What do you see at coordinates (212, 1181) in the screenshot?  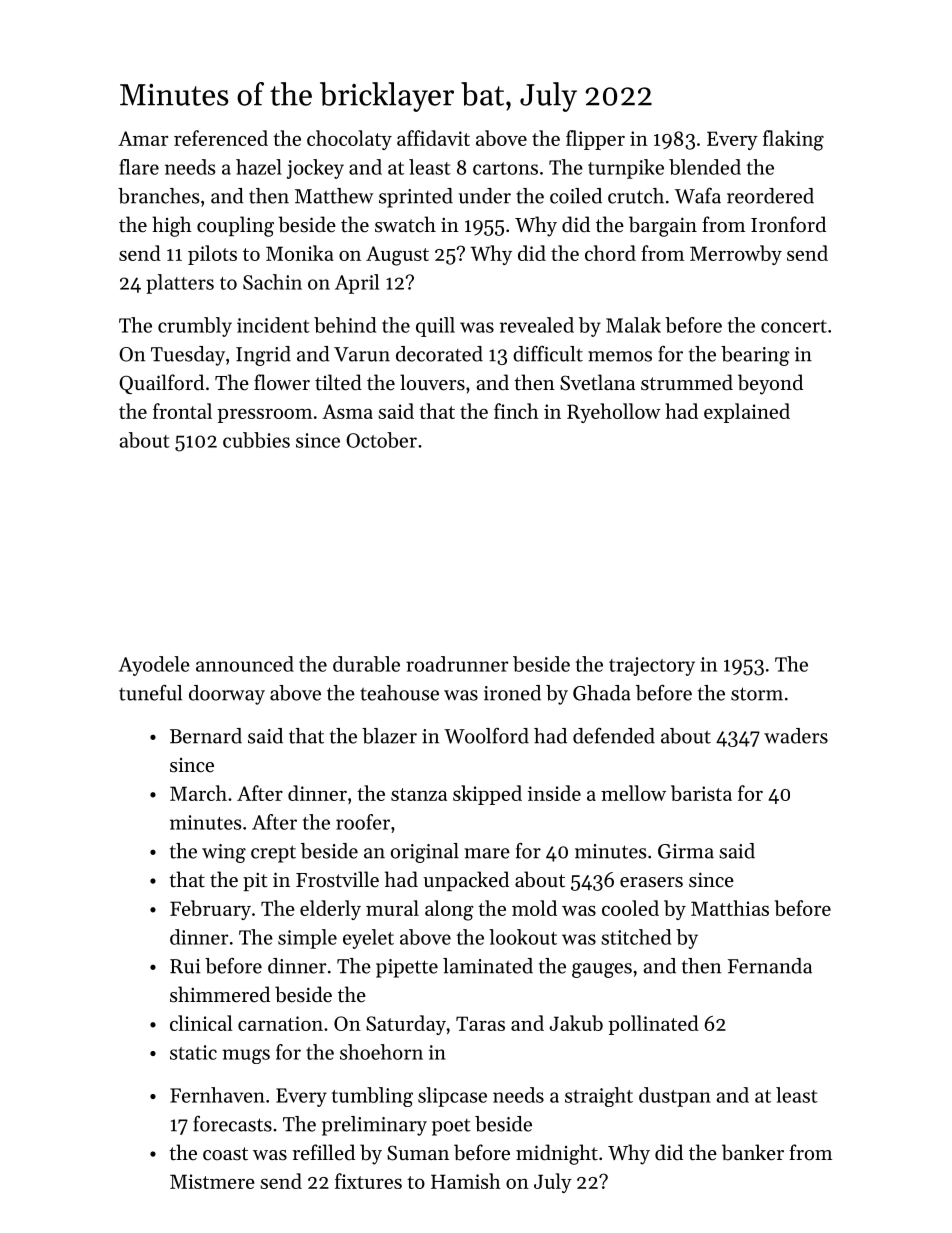 I see `Mistmere` at bounding box center [212, 1181].
